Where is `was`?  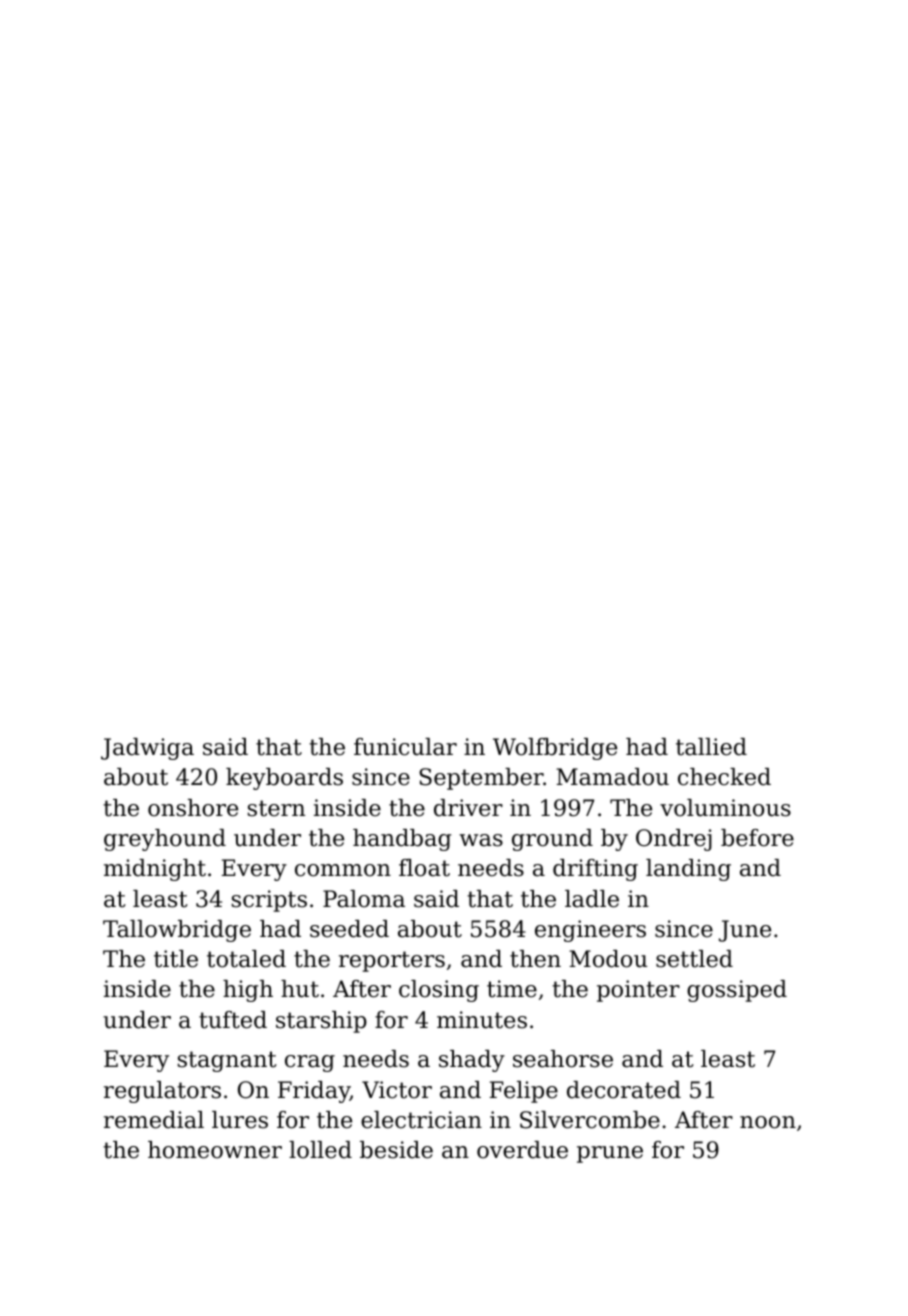 was is located at coordinates (481, 840).
